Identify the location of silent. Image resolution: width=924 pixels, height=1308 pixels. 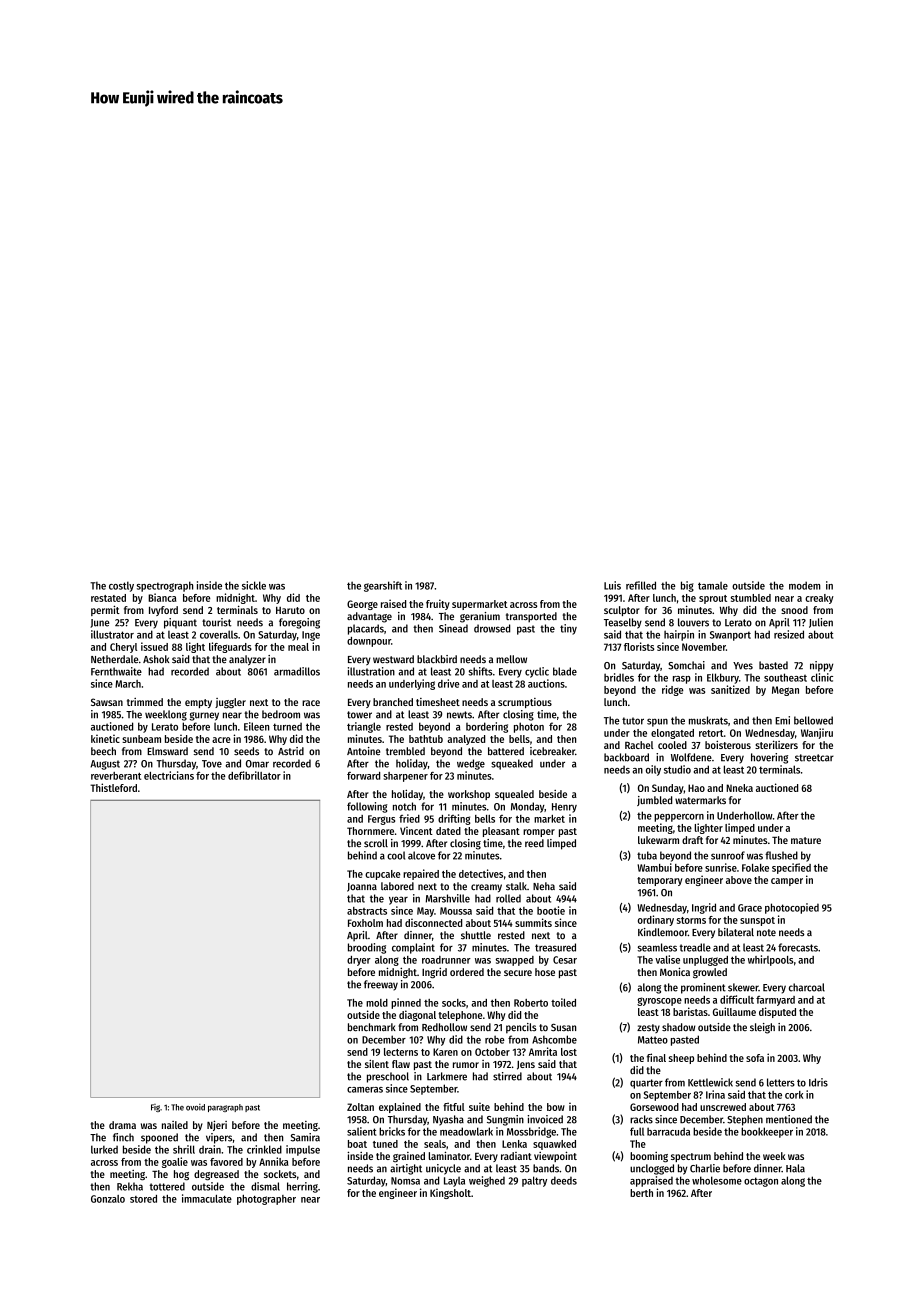
(377, 1063).
